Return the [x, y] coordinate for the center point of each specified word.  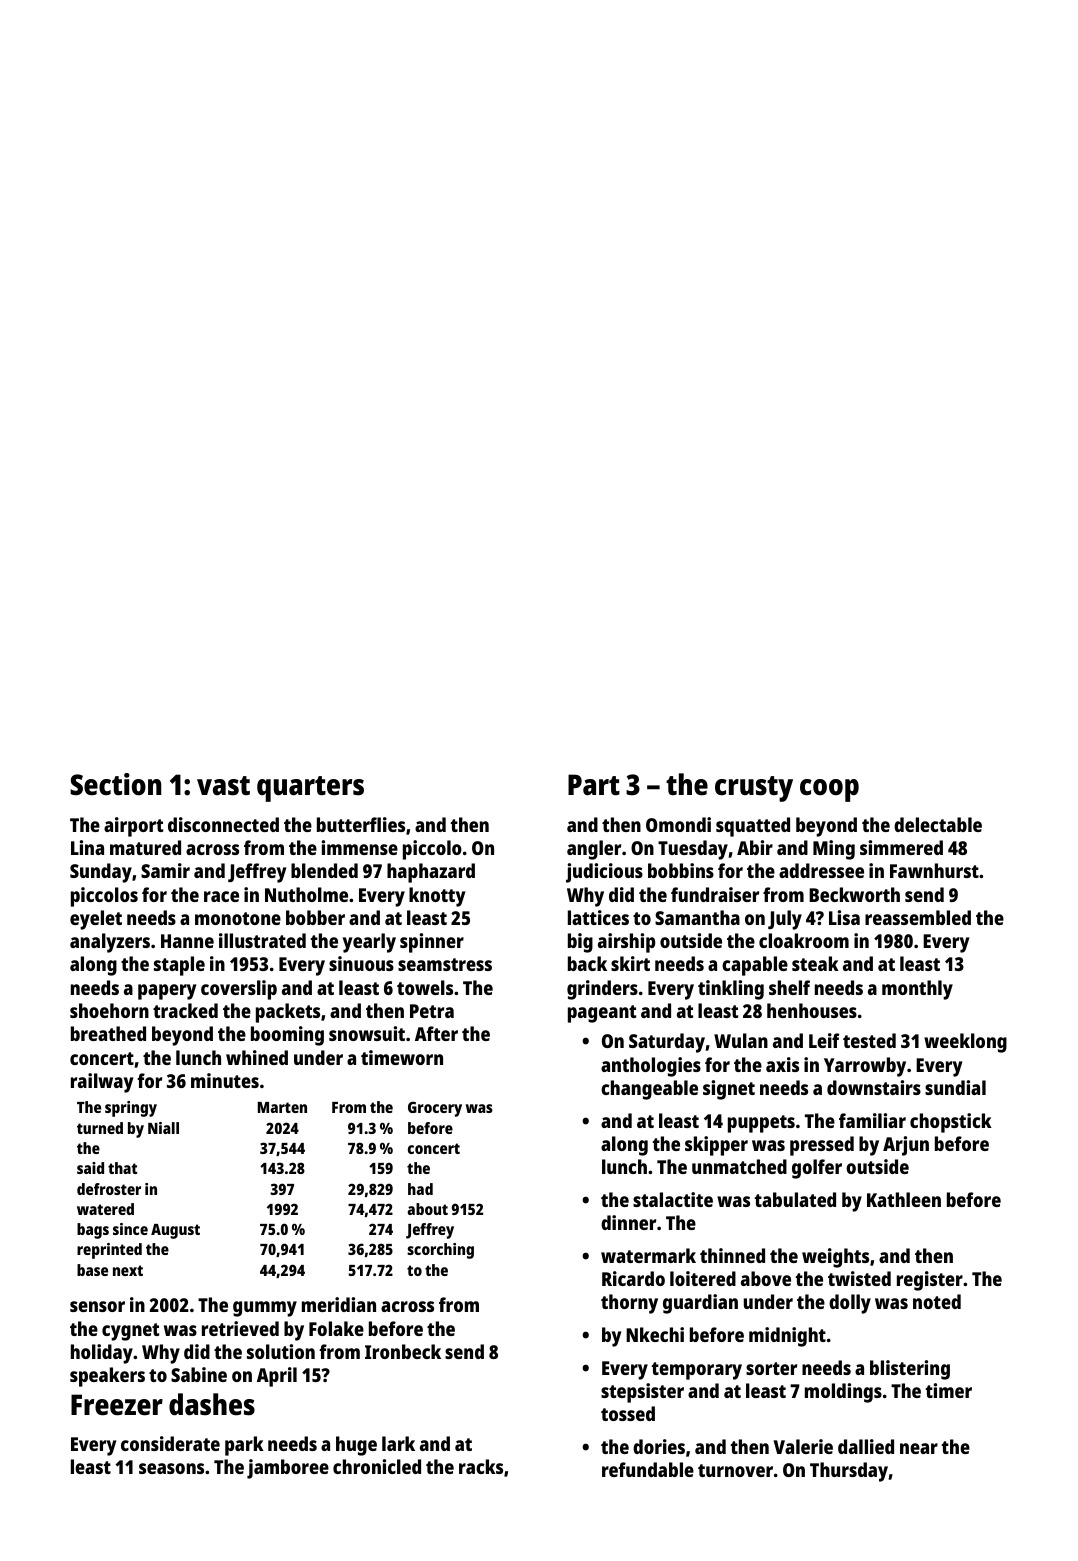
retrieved [240, 1328]
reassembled [918, 917]
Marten [282, 1107]
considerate [170, 1443]
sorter [771, 1368]
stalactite [673, 1199]
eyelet [96, 920]
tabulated [795, 1199]
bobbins [681, 870]
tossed [628, 1413]
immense [360, 847]
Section [115, 784]
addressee [821, 870]
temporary [696, 1371]
